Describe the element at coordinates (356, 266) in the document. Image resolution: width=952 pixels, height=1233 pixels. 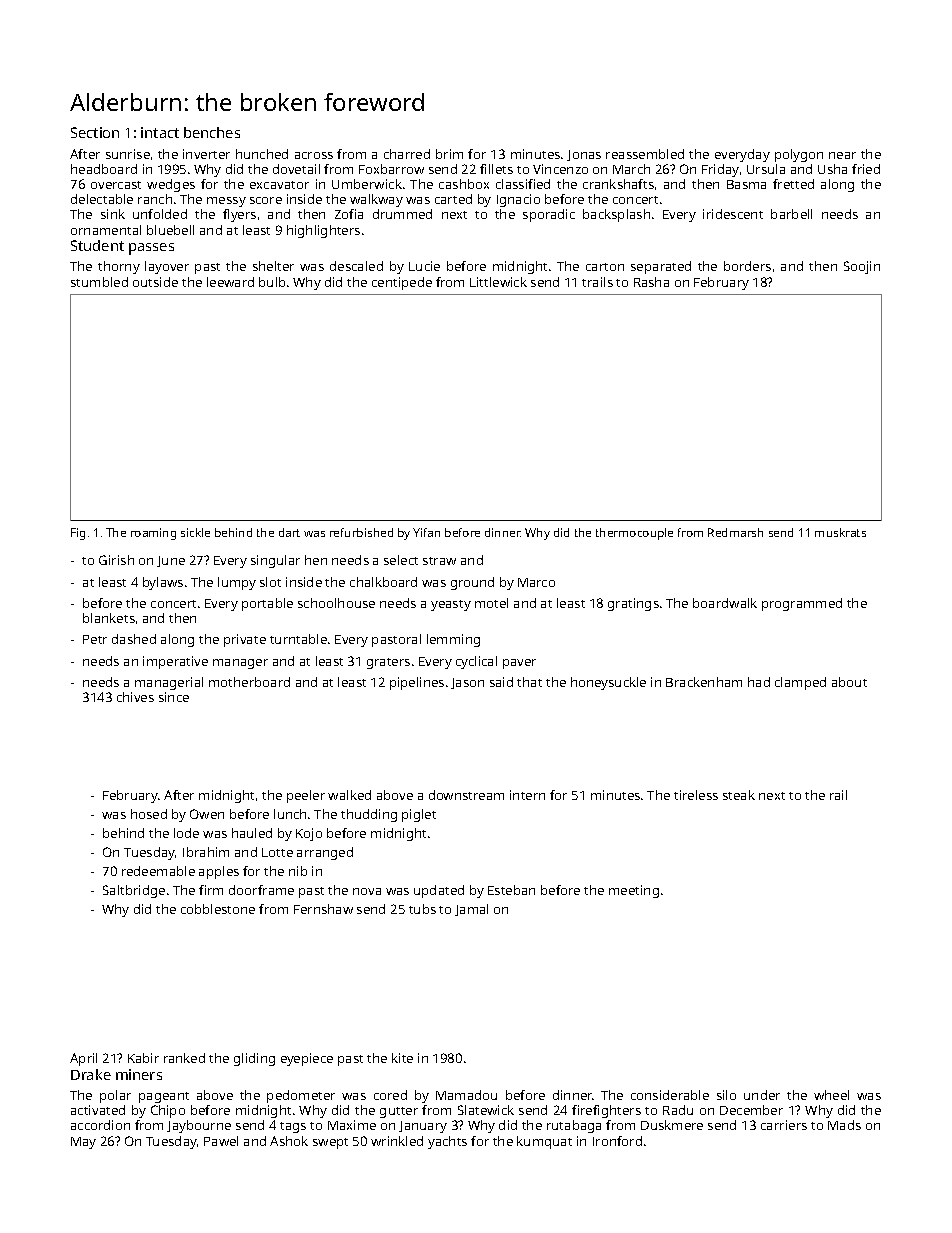
I see `descaled` at that location.
